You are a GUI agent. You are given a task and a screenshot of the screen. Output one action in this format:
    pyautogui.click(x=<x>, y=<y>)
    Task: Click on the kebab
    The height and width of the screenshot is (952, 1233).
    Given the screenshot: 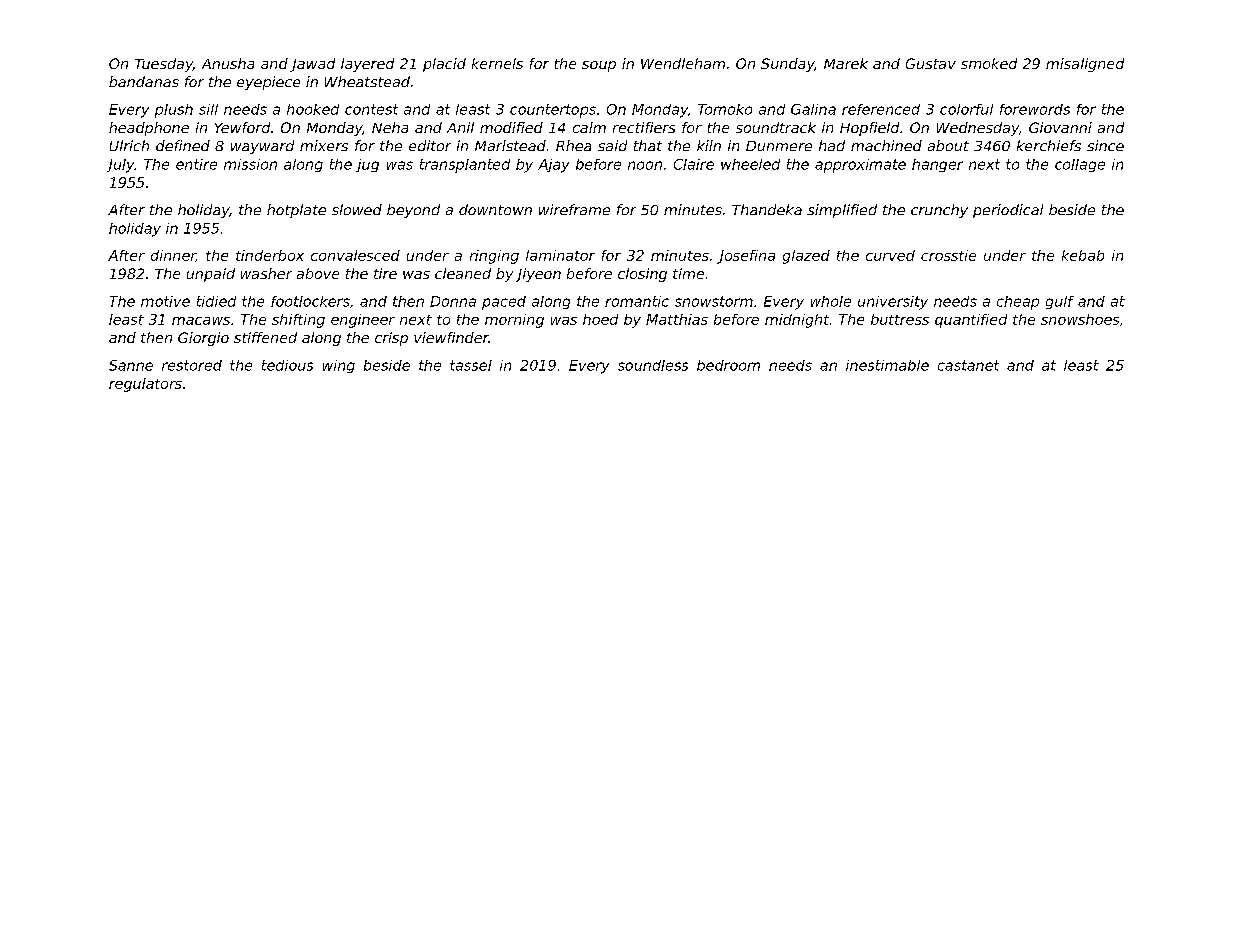 What is the action you would take?
    pyautogui.click(x=1083, y=255)
